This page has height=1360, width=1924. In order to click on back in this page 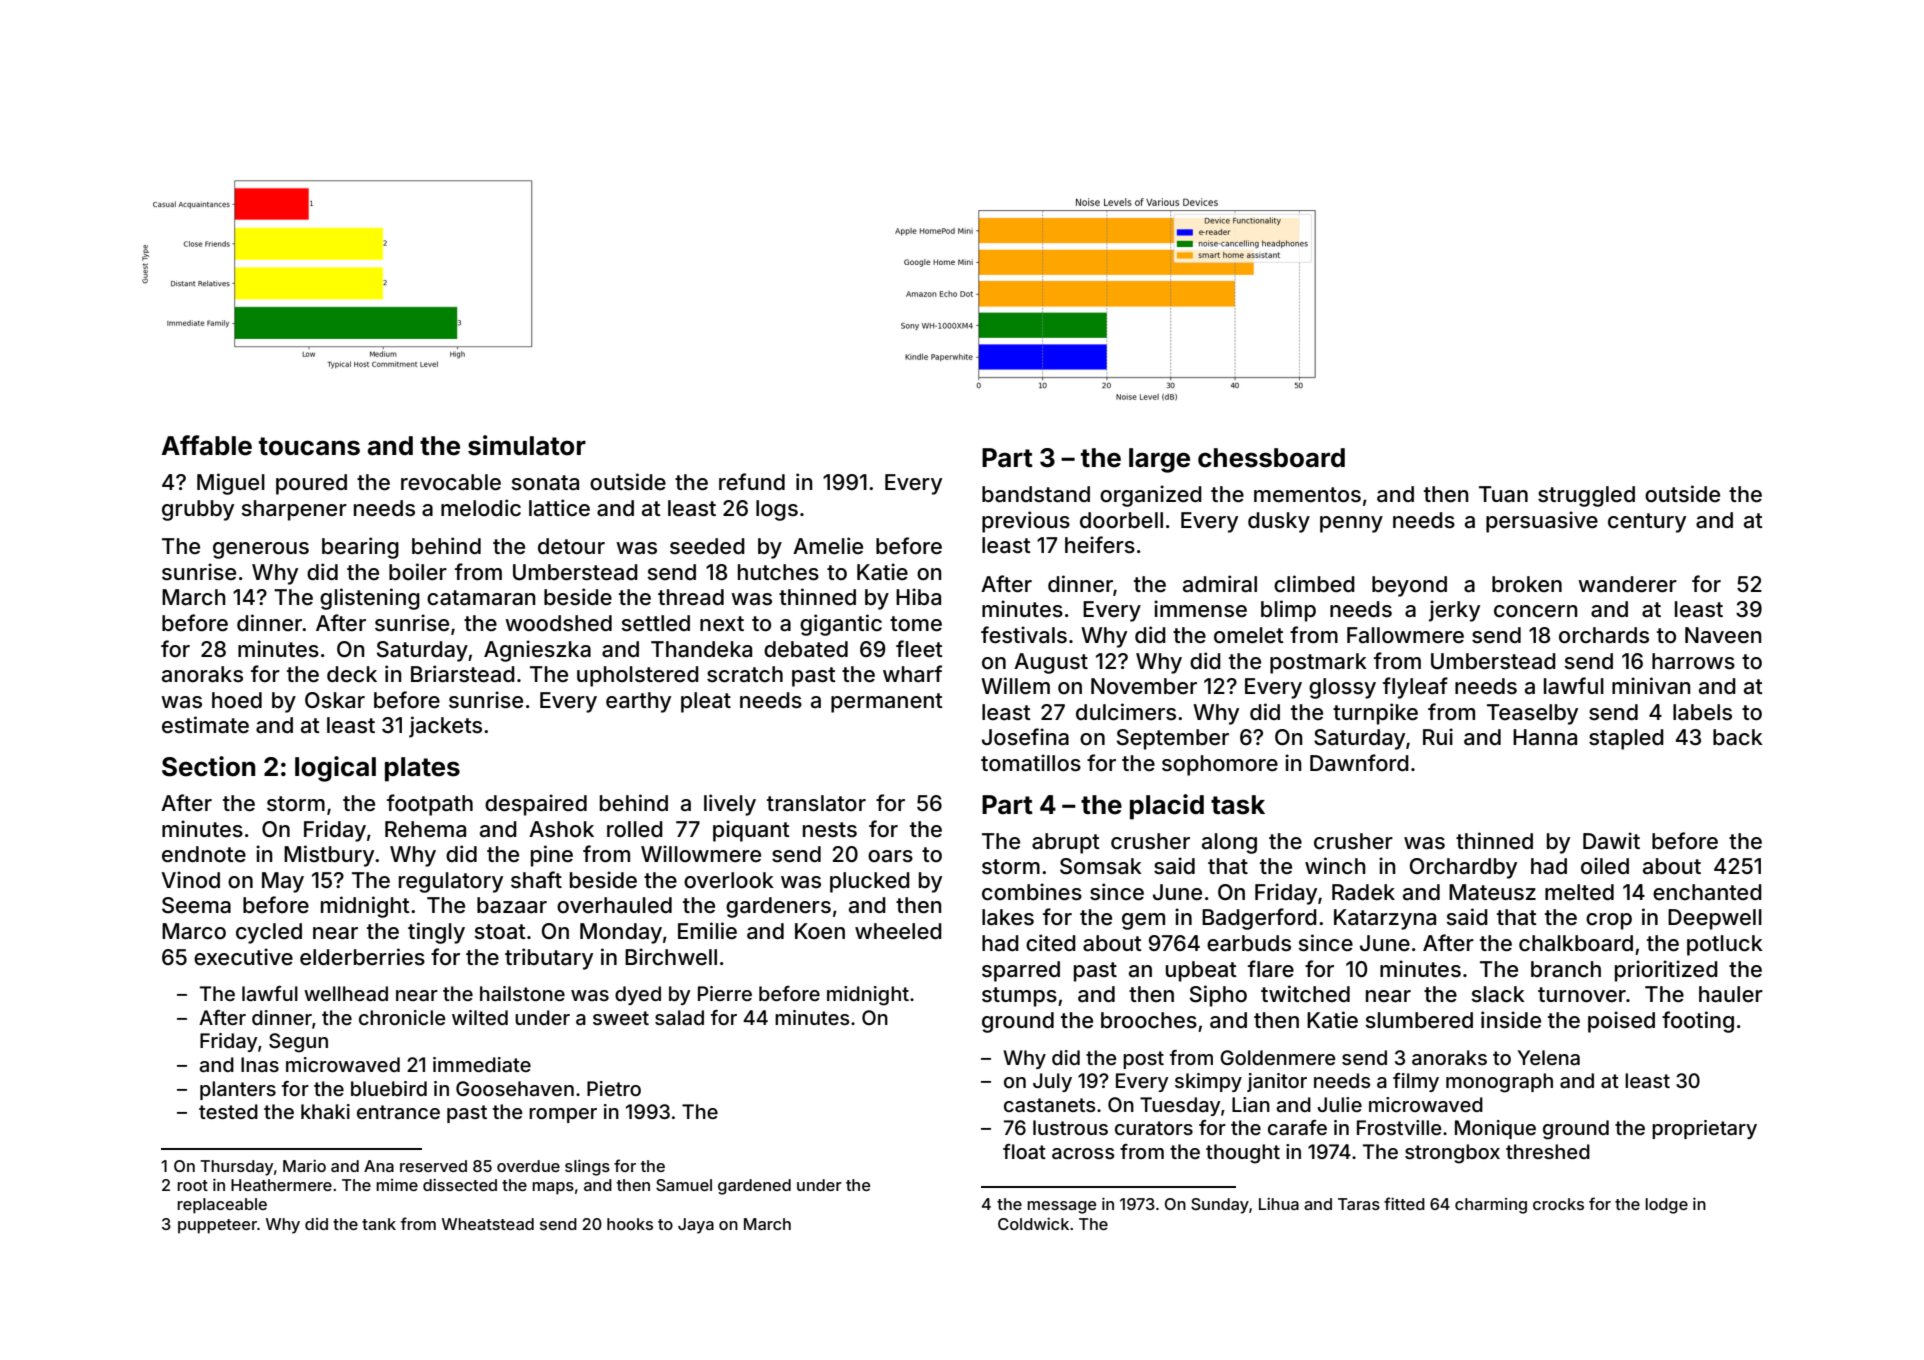, I will do `click(1738, 737)`.
